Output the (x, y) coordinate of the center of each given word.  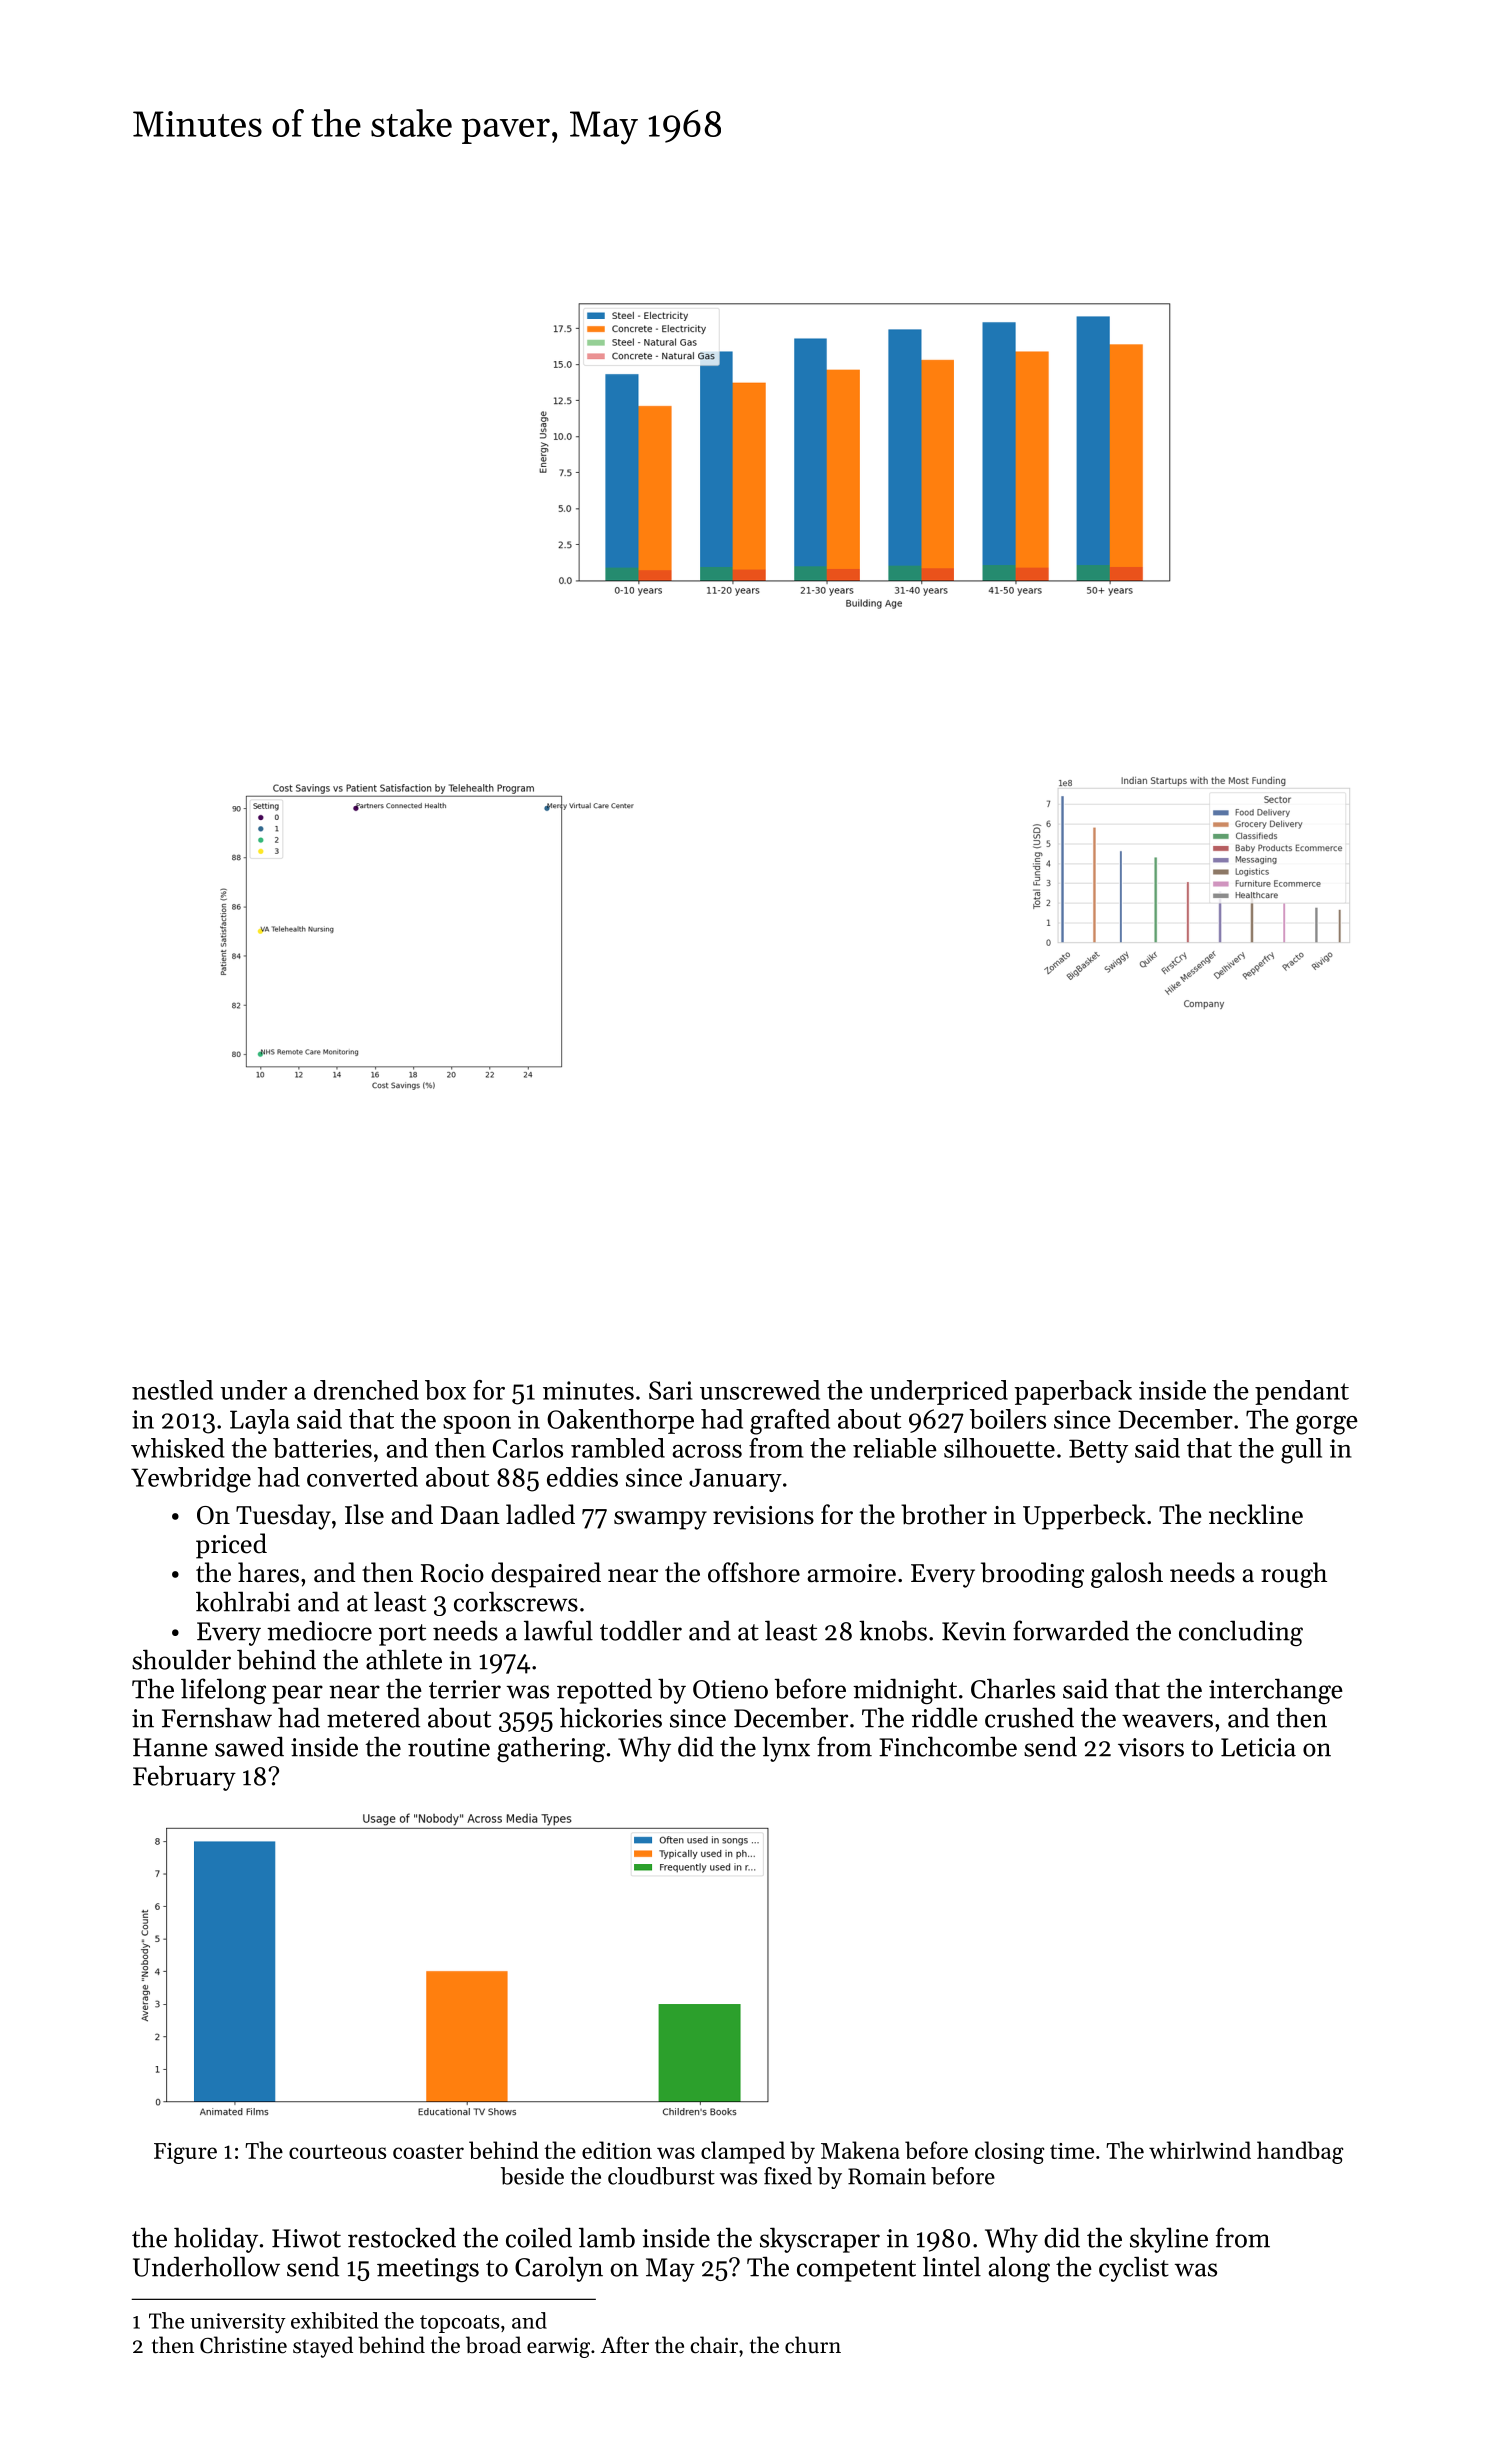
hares (268, 1572)
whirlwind (1200, 2150)
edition (617, 2150)
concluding (1241, 1633)
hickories (611, 1717)
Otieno (730, 1689)
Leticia (1258, 1747)
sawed (249, 1746)
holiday (216, 2240)
